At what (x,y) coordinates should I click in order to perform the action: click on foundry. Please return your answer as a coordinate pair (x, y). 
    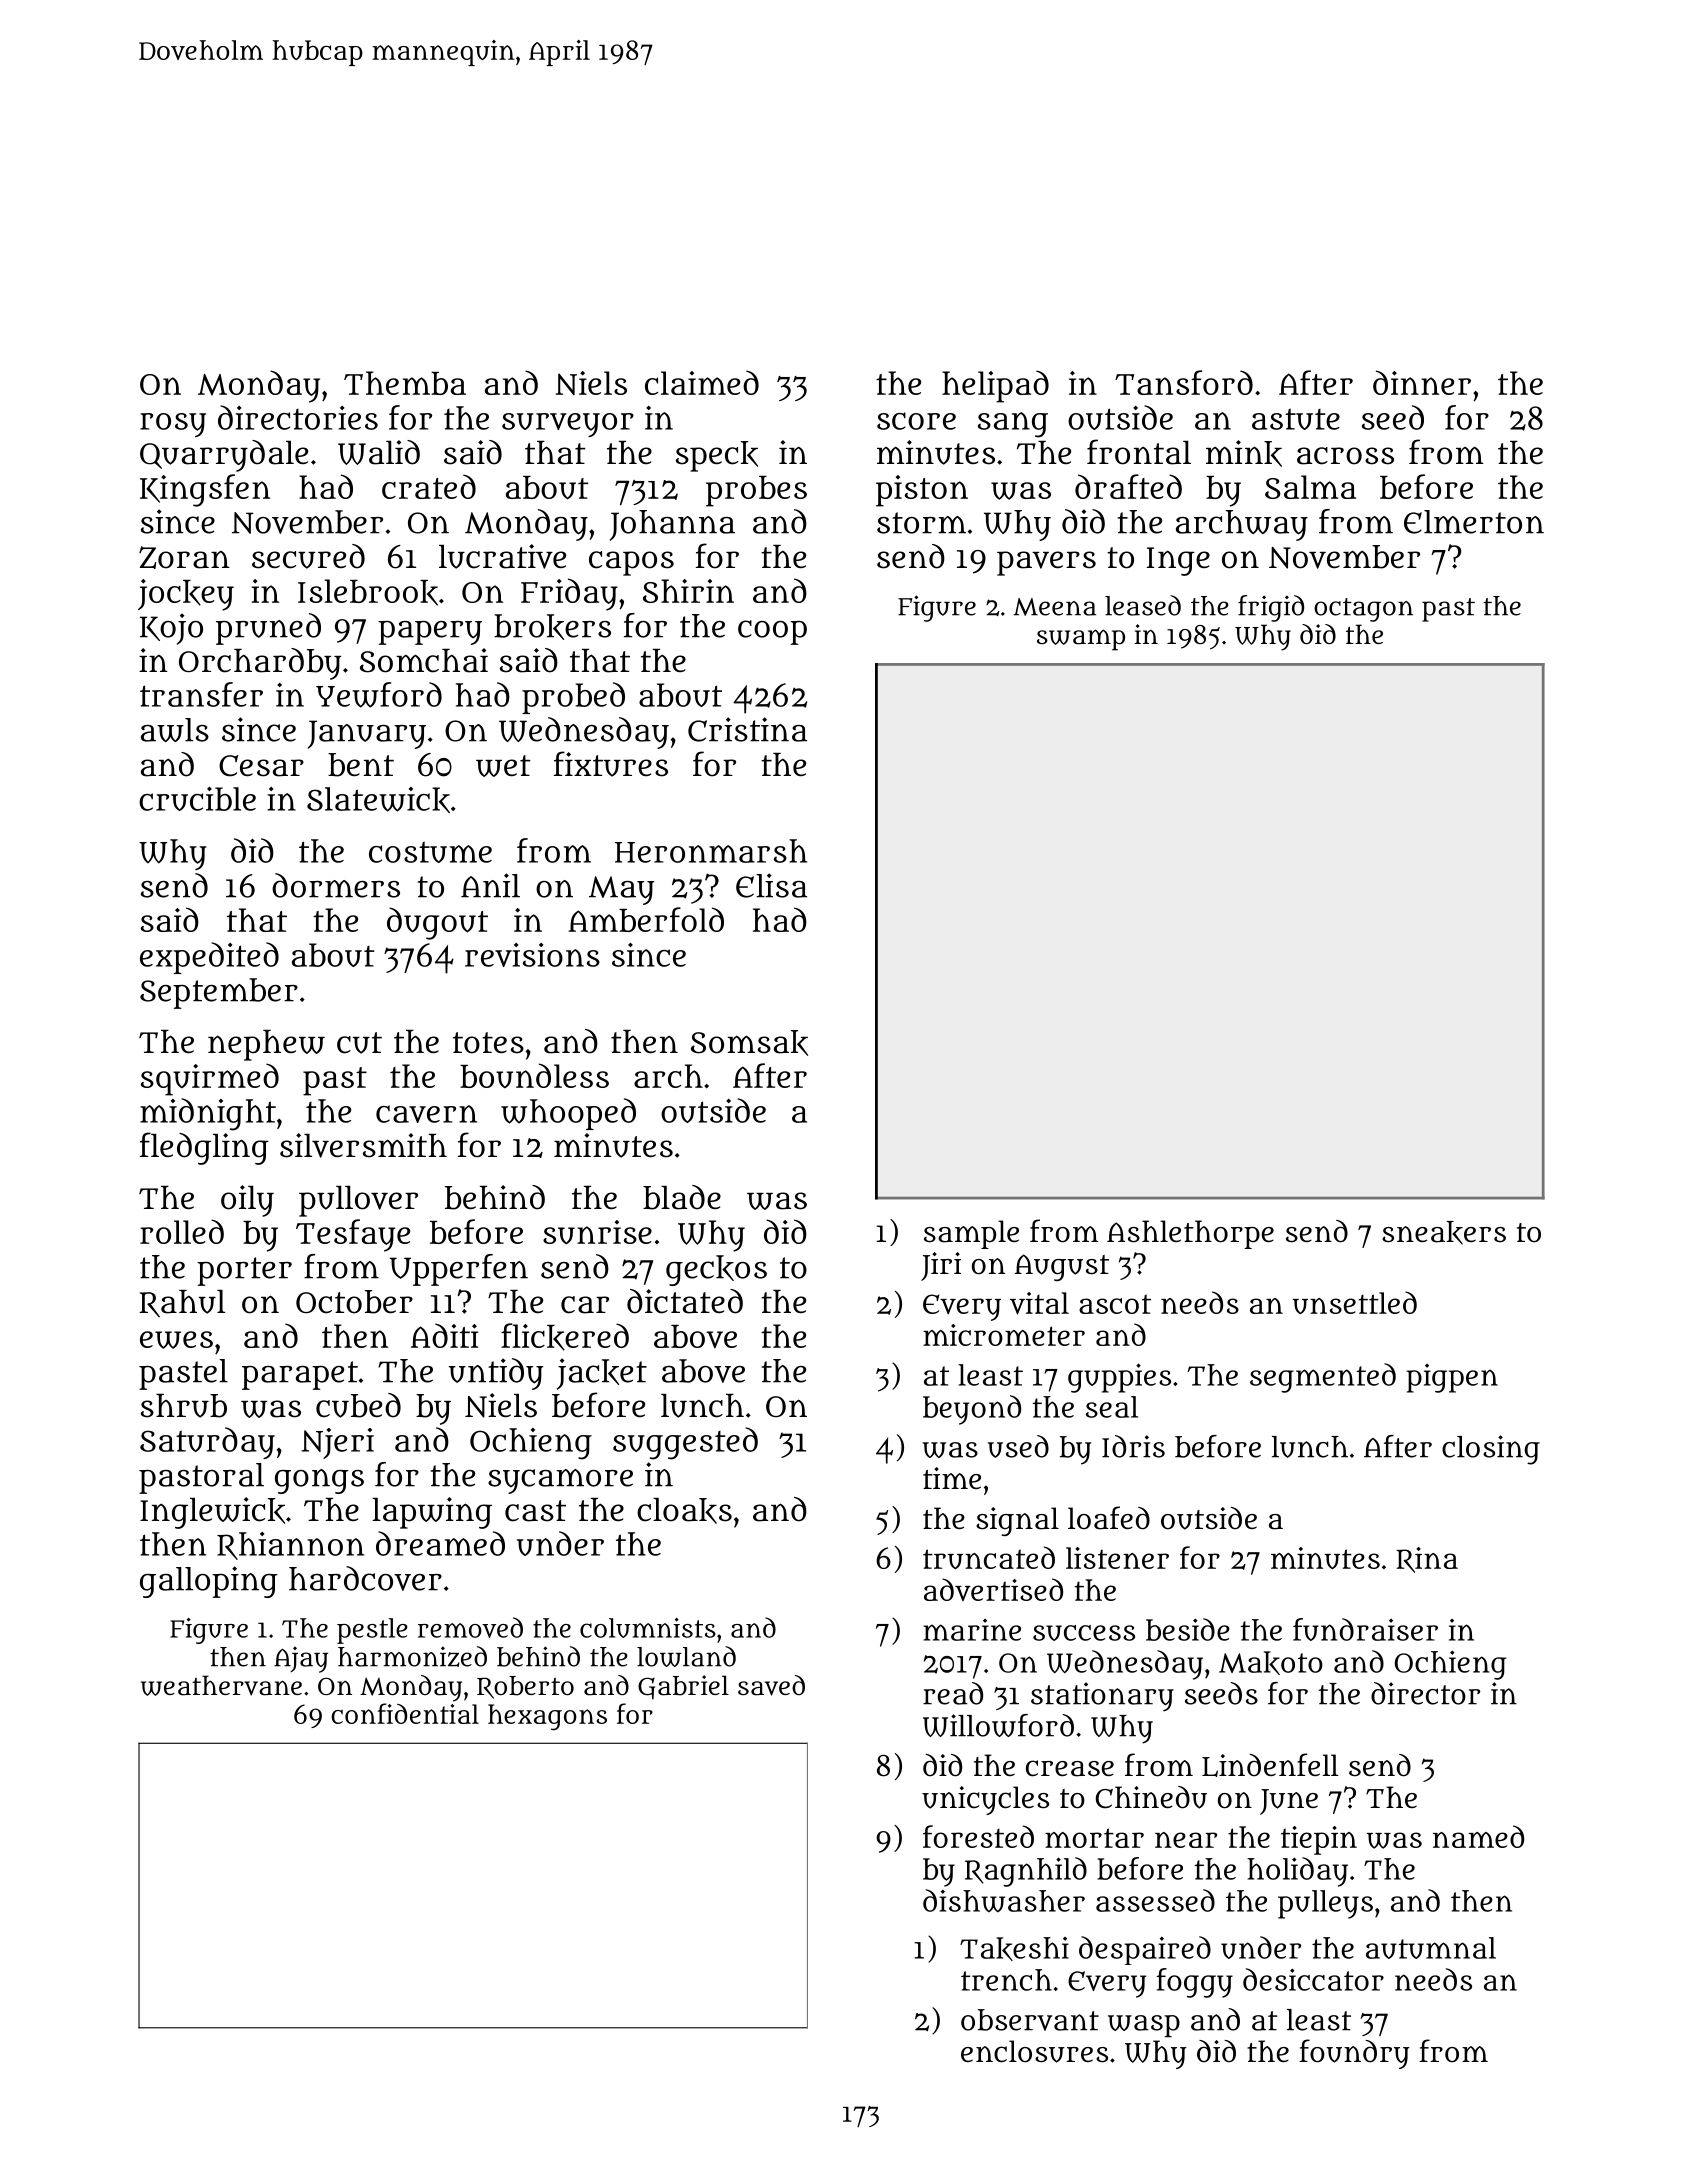
    Looking at the image, I should click on (1354, 2054).
